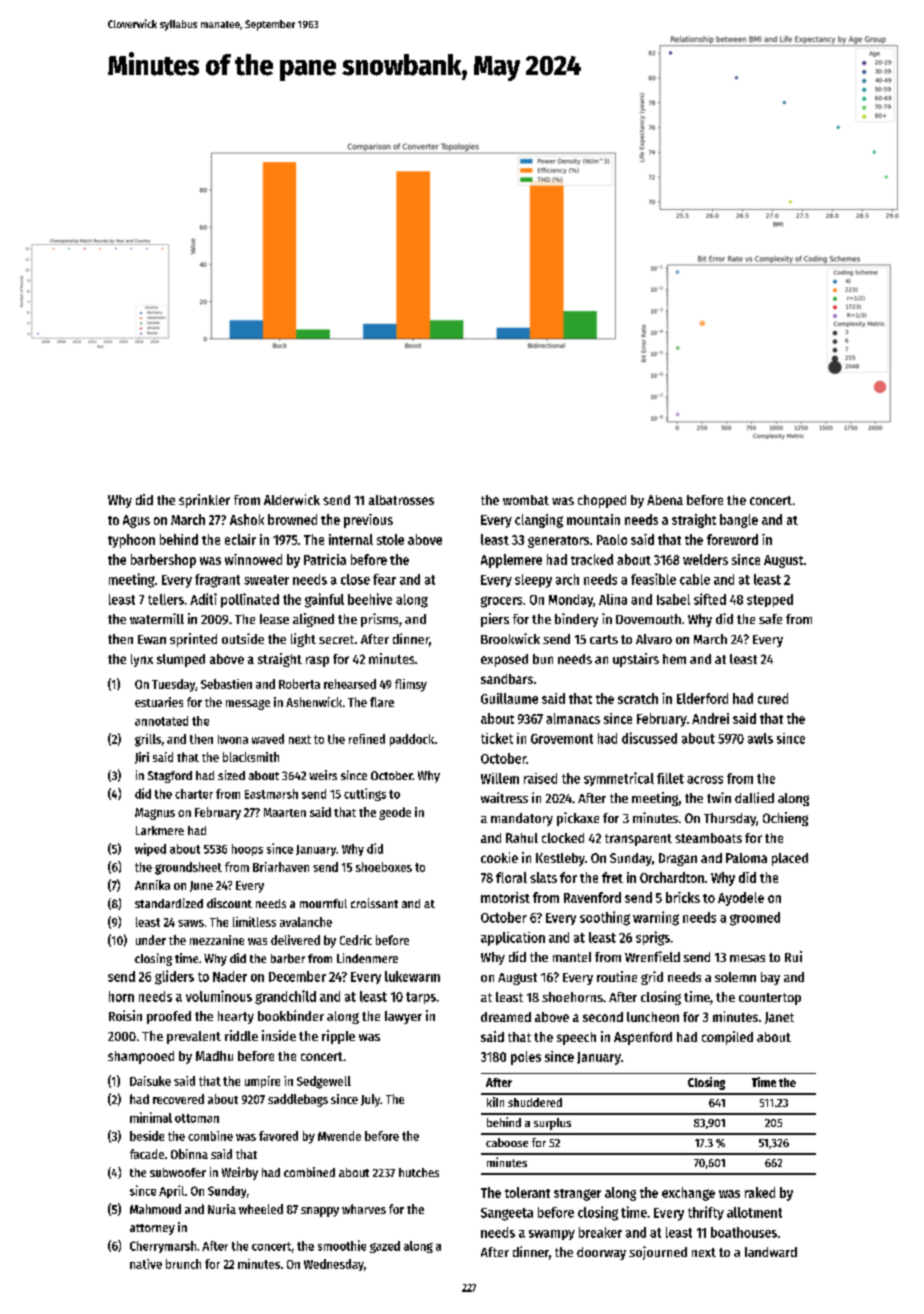 This document has height=1314, width=924. I want to click on bun, so click(543, 659).
